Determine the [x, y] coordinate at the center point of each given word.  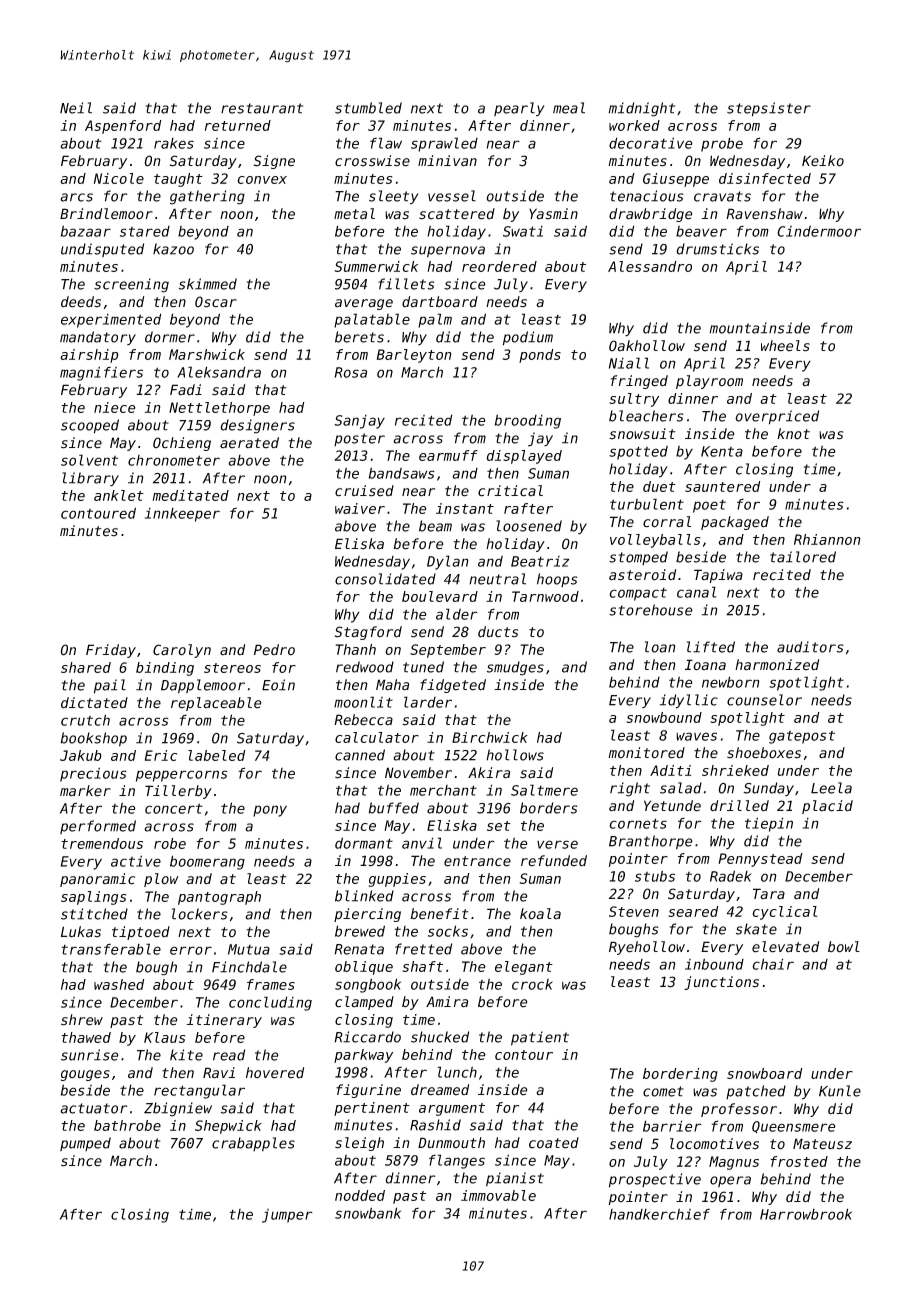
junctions [721, 983]
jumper [287, 1216]
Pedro [274, 650]
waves [696, 736]
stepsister [769, 109]
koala [540, 914]
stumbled [368, 108]
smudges [515, 668]
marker [85, 791]
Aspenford [123, 127]
